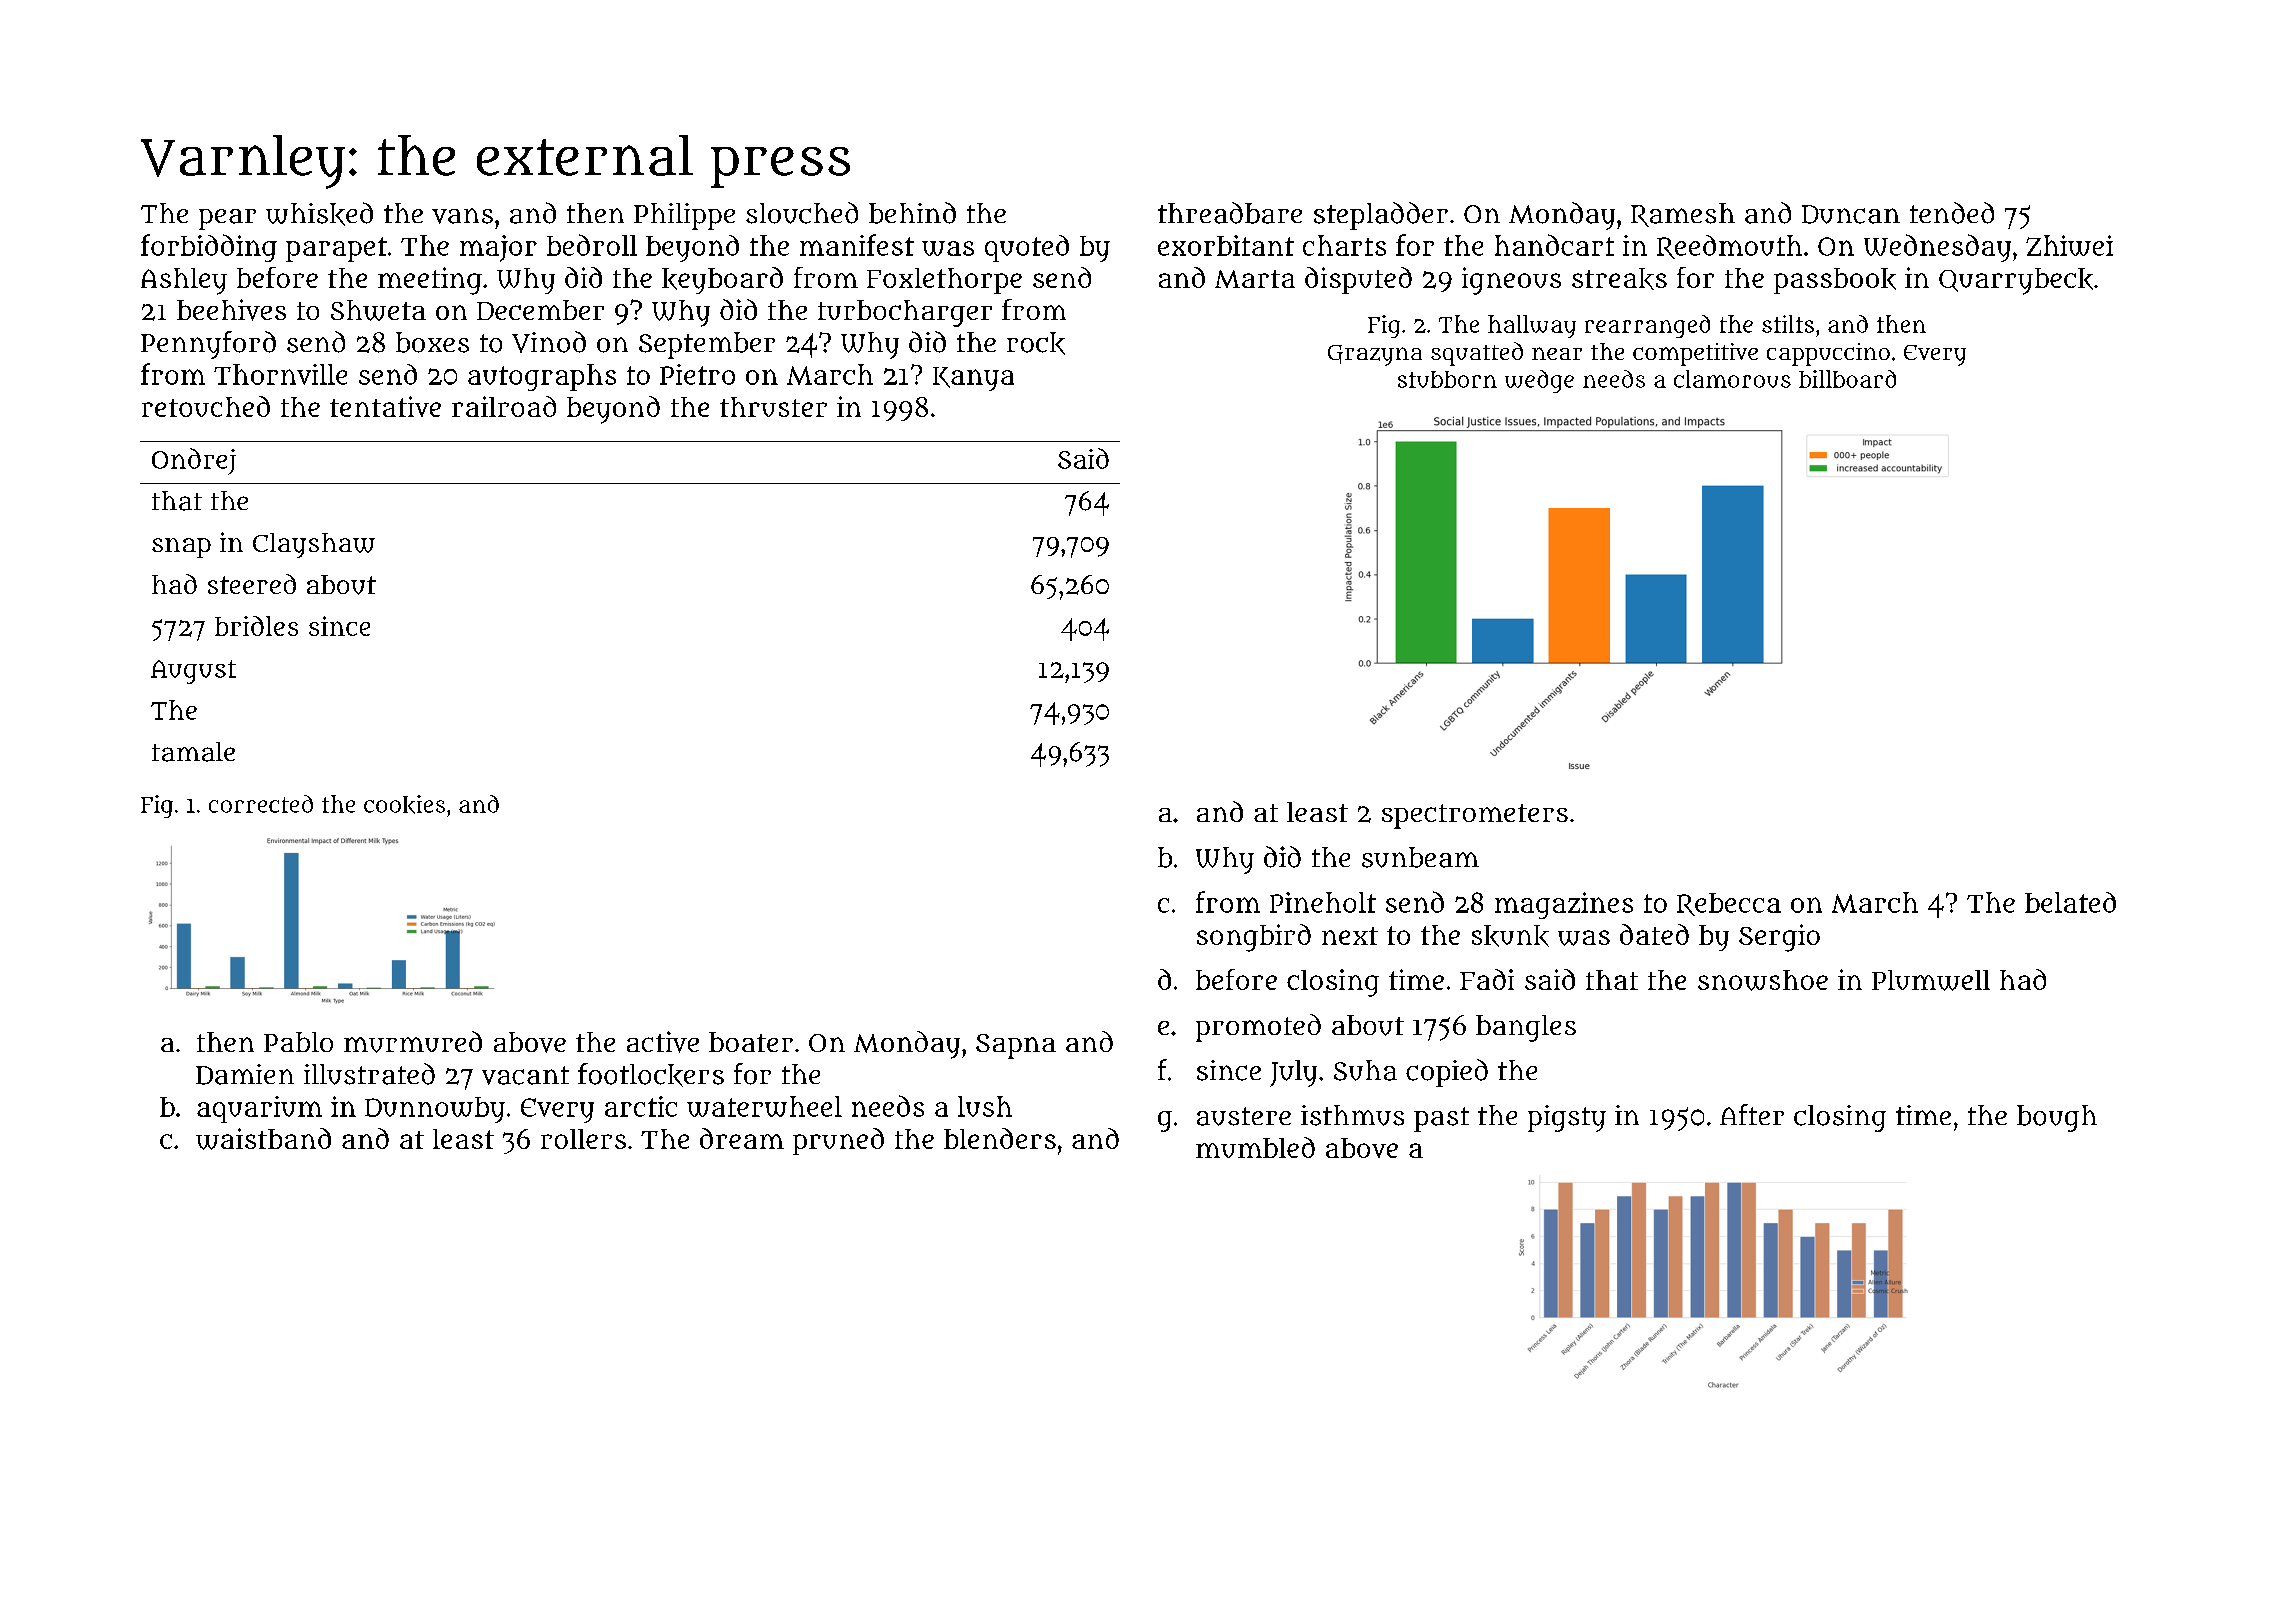  What do you see at coordinates (498, 248) in the page?
I see `major` at bounding box center [498, 248].
